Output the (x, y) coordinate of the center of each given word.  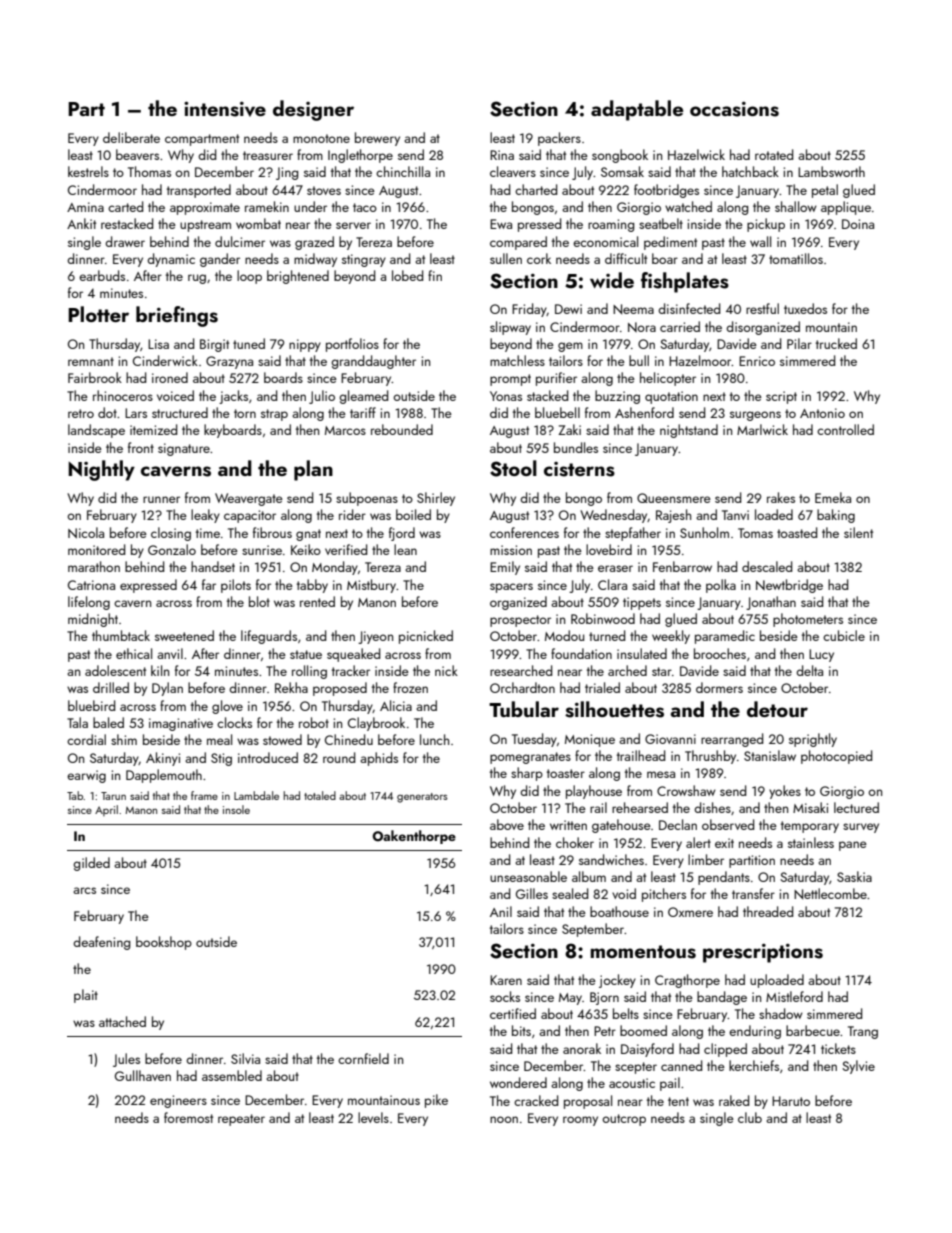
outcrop (624, 1120)
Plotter (98, 314)
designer (313, 110)
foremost (188, 1117)
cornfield (363, 1058)
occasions (734, 109)
